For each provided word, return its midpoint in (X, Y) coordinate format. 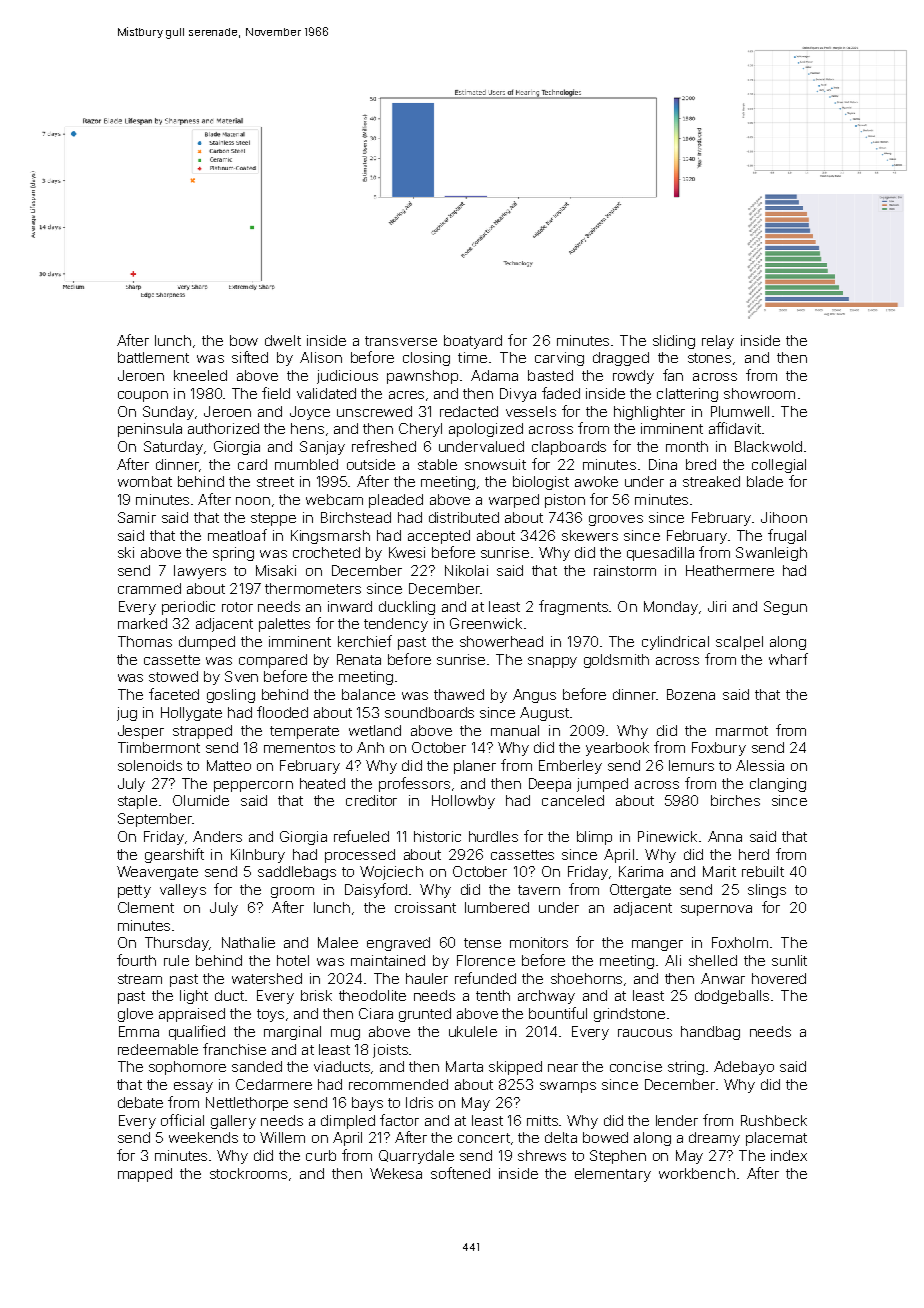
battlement (153, 357)
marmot (742, 731)
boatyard (473, 342)
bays (367, 1104)
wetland (375, 730)
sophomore (187, 1068)
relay (718, 342)
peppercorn (253, 786)
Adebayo (744, 1068)
